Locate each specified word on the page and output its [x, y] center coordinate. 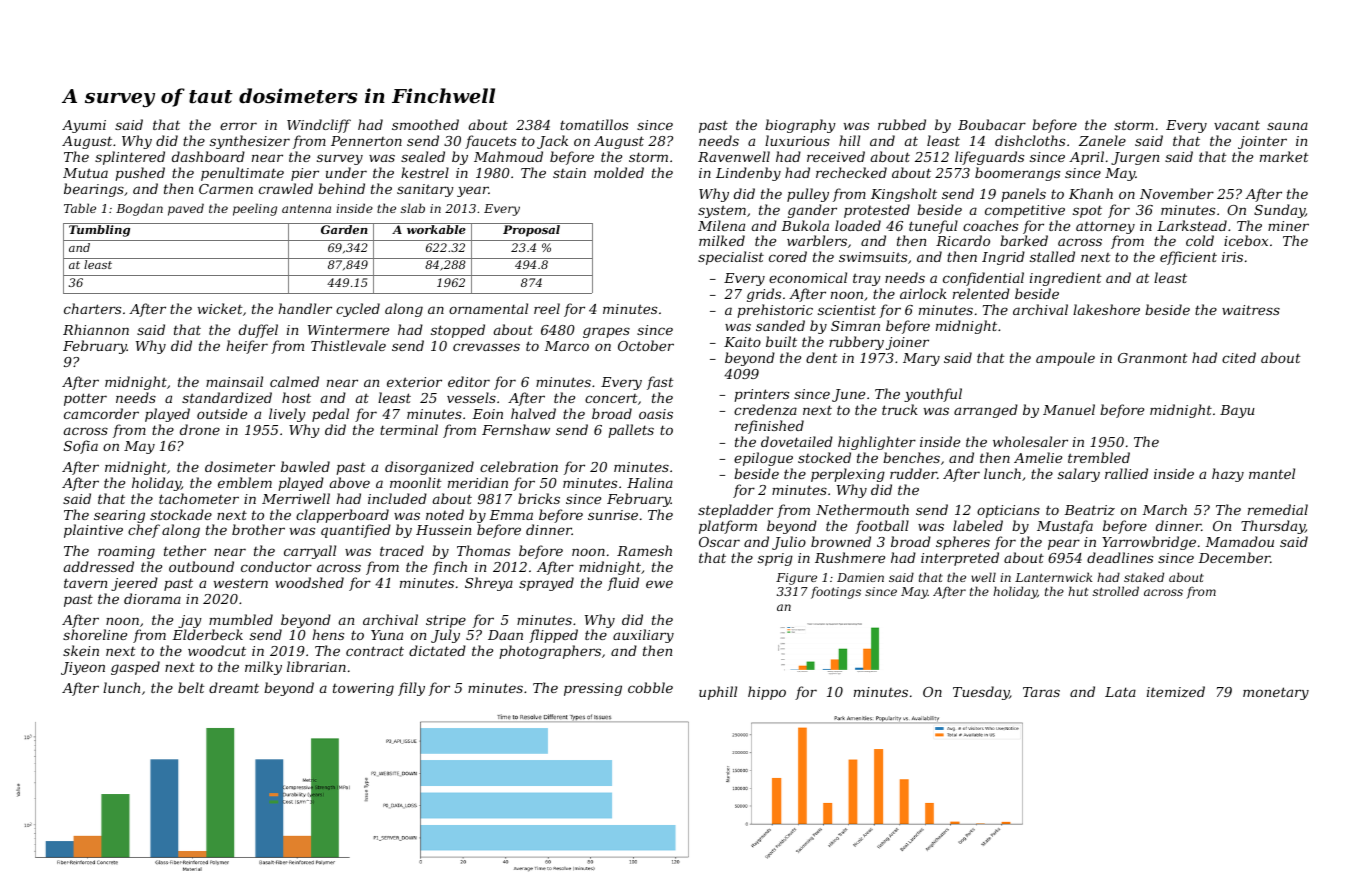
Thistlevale [348, 345]
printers [761, 395]
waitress [1251, 310]
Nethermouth [862, 509]
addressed [99, 566]
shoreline [95, 634]
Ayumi [84, 126]
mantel [1272, 473]
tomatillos [594, 124]
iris [1232, 257]
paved [186, 209]
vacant [1237, 125]
